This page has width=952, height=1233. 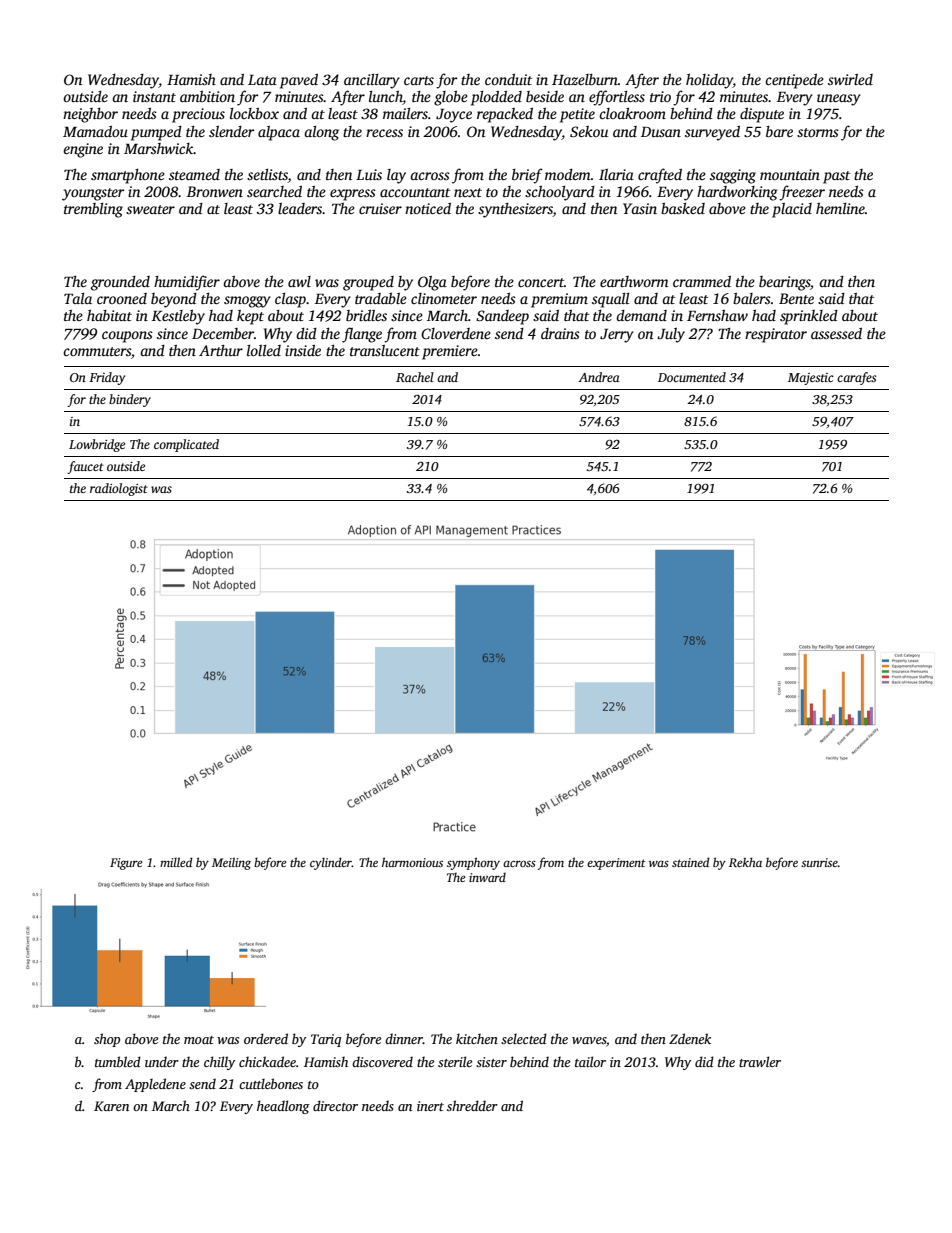 I want to click on Rachel, so click(x=415, y=377).
